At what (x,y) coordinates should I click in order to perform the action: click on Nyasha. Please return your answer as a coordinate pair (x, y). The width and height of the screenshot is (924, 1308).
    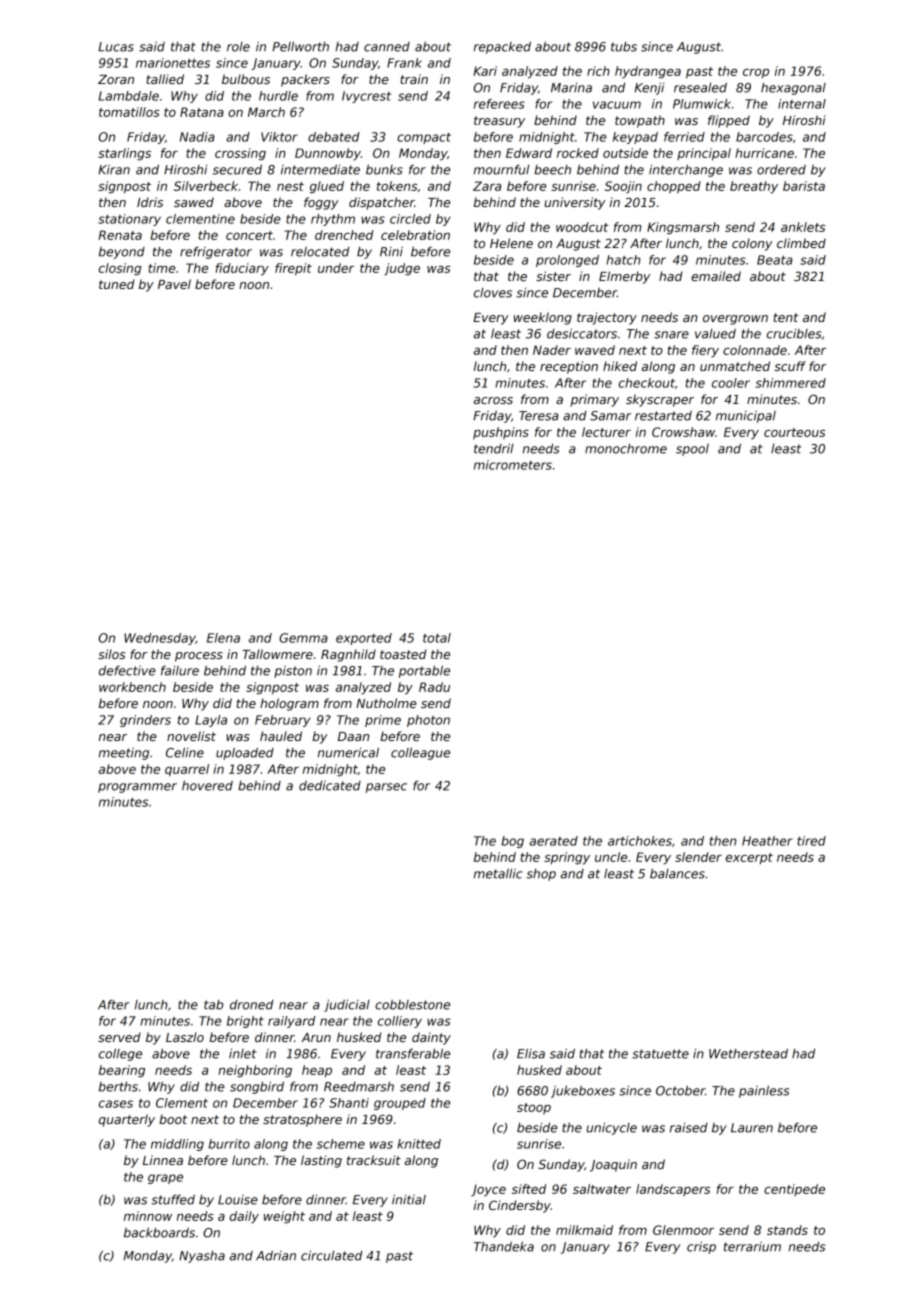
    Looking at the image, I should click on (202, 1257).
